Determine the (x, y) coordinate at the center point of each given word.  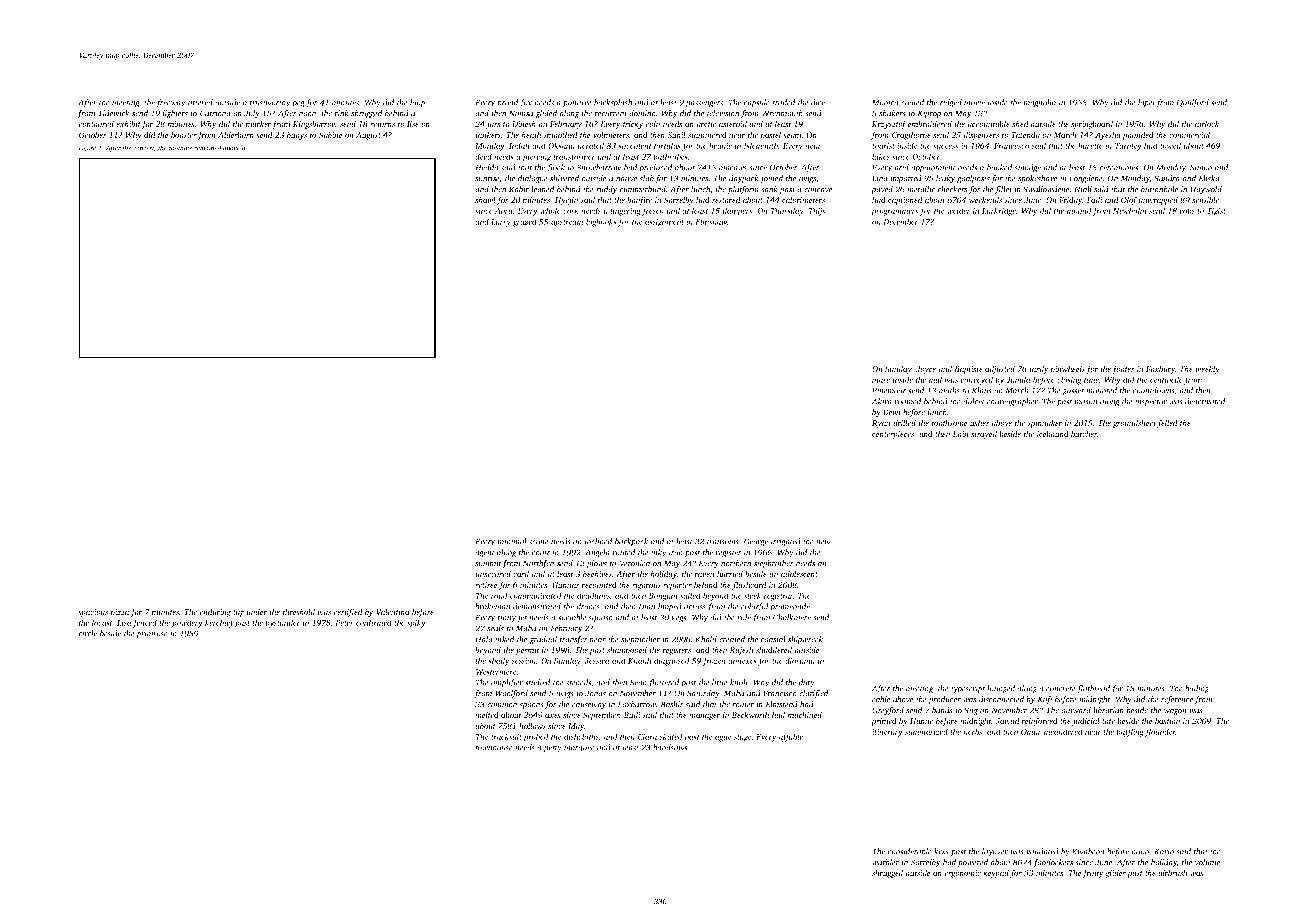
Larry (501, 223)
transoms (723, 542)
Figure (87, 148)
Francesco (1011, 146)
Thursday (787, 211)
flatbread (1093, 689)
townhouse (494, 747)
